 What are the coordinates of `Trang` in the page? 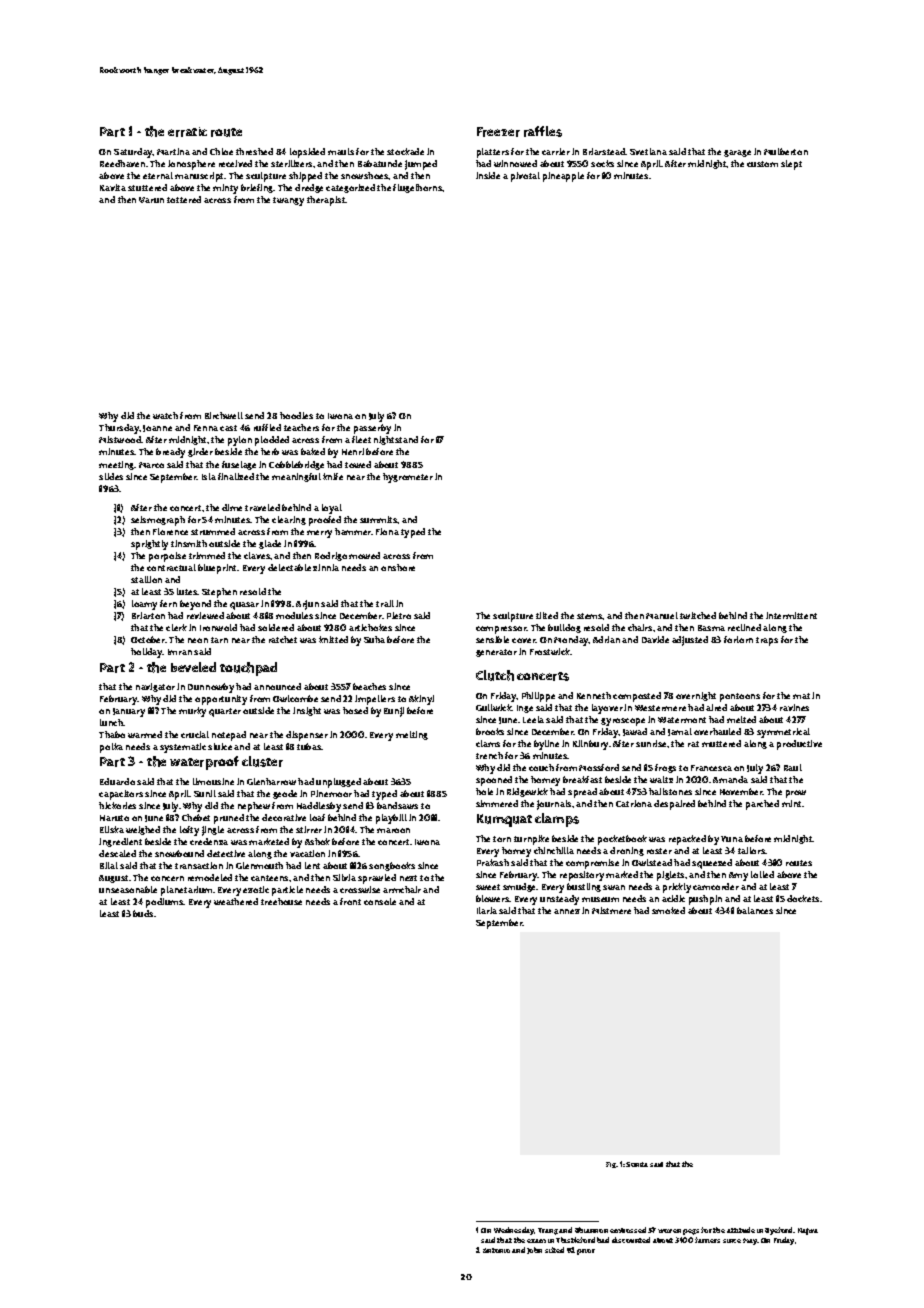 It's located at (548, 1231).
